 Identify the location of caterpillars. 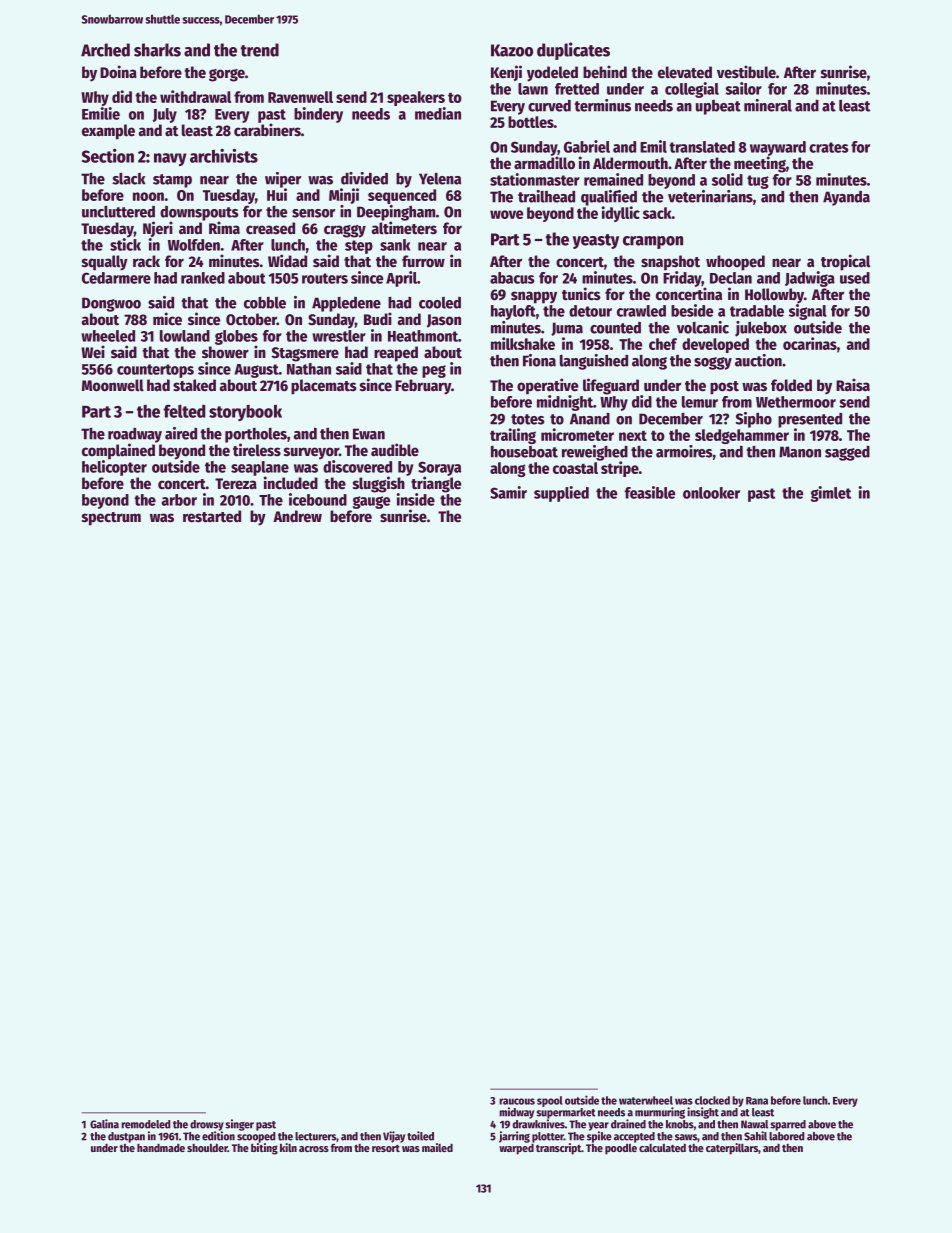
(732, 1149).
